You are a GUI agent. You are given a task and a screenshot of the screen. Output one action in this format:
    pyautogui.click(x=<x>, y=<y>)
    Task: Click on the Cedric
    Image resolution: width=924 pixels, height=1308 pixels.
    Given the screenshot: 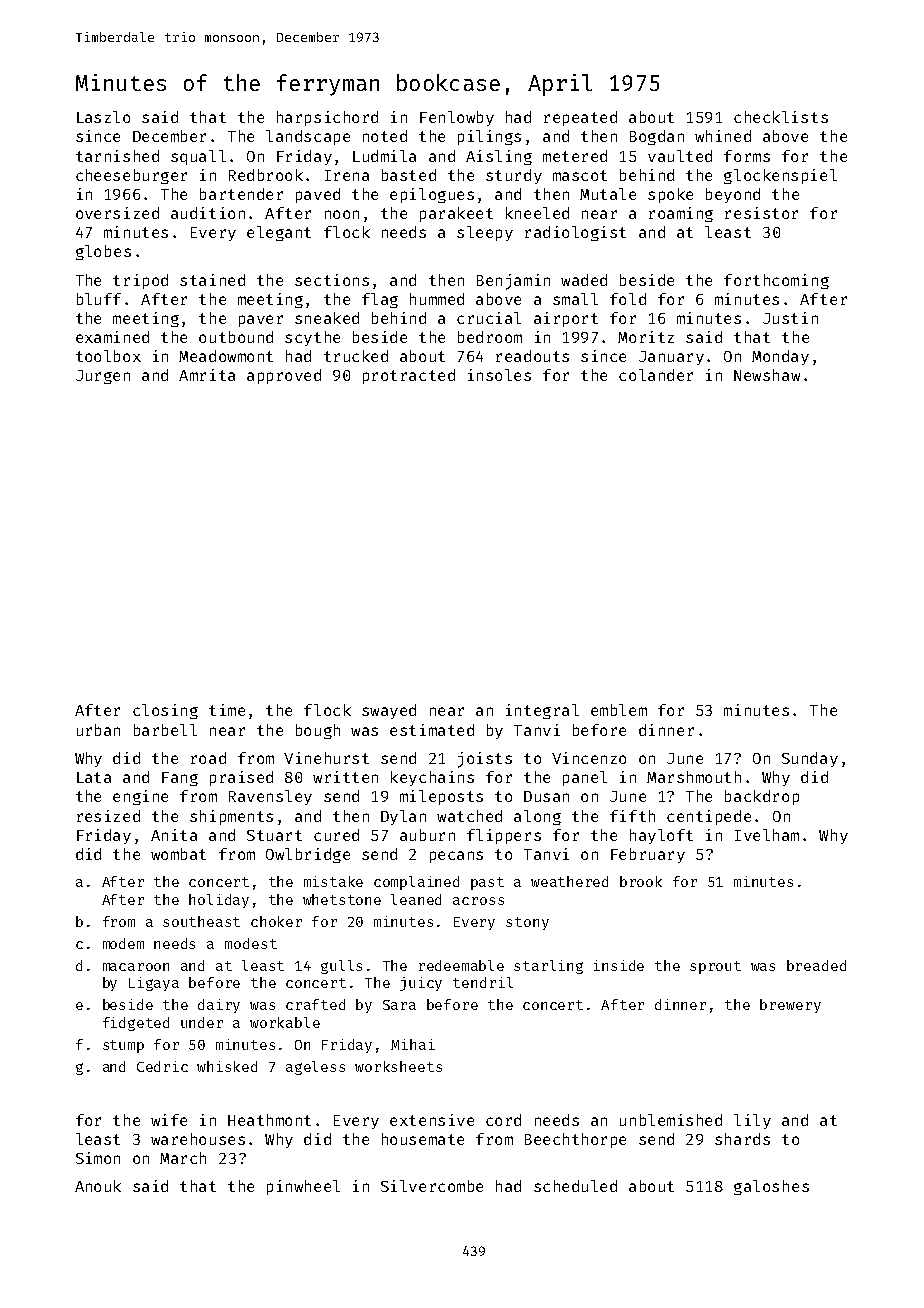 What is the action you would take?
    pyautogui.click(x=162, y=1066)
